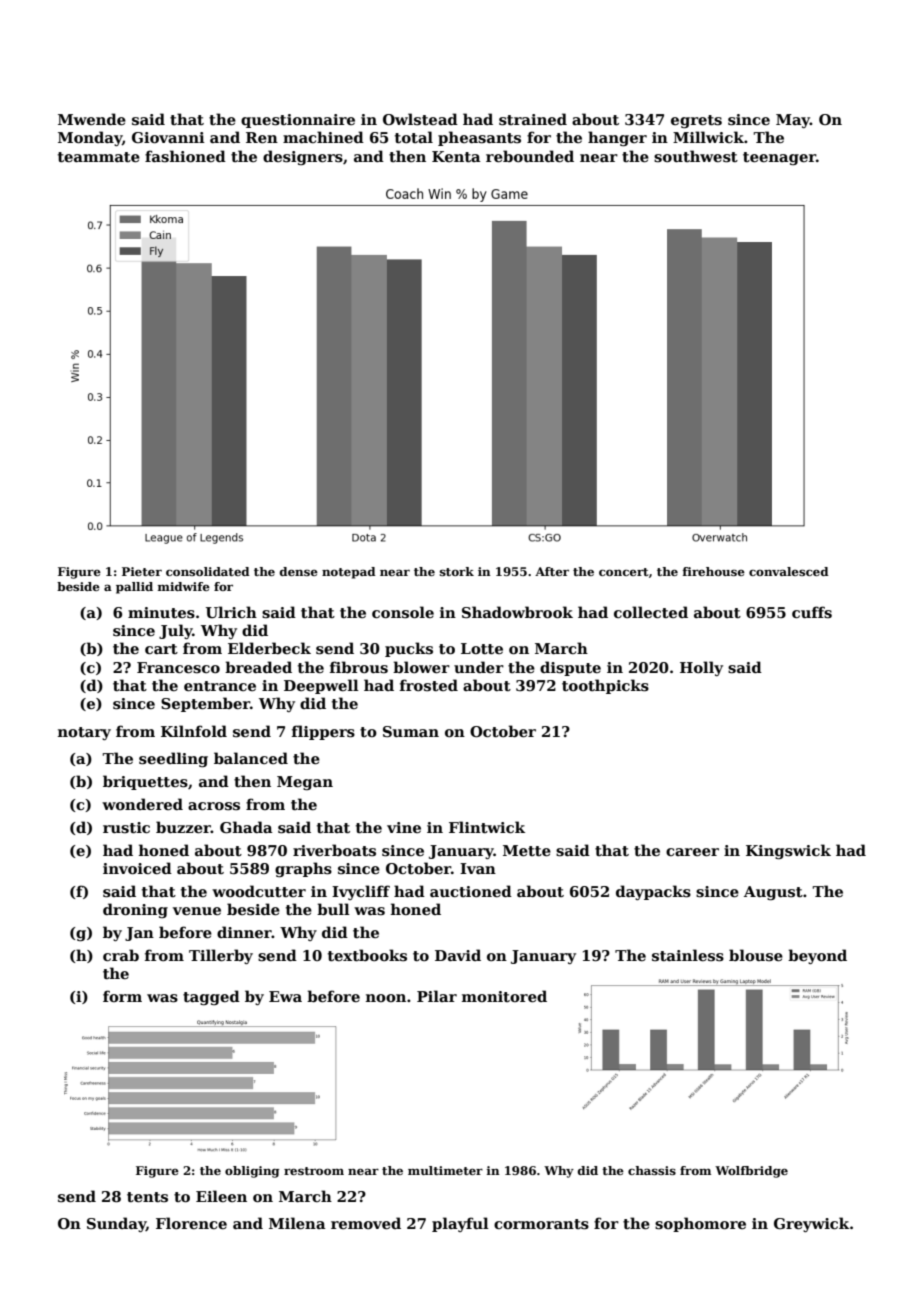  What do you see at coordinates (457, 571) in the image?
I see `stork` at bounding box center [457, 571].
